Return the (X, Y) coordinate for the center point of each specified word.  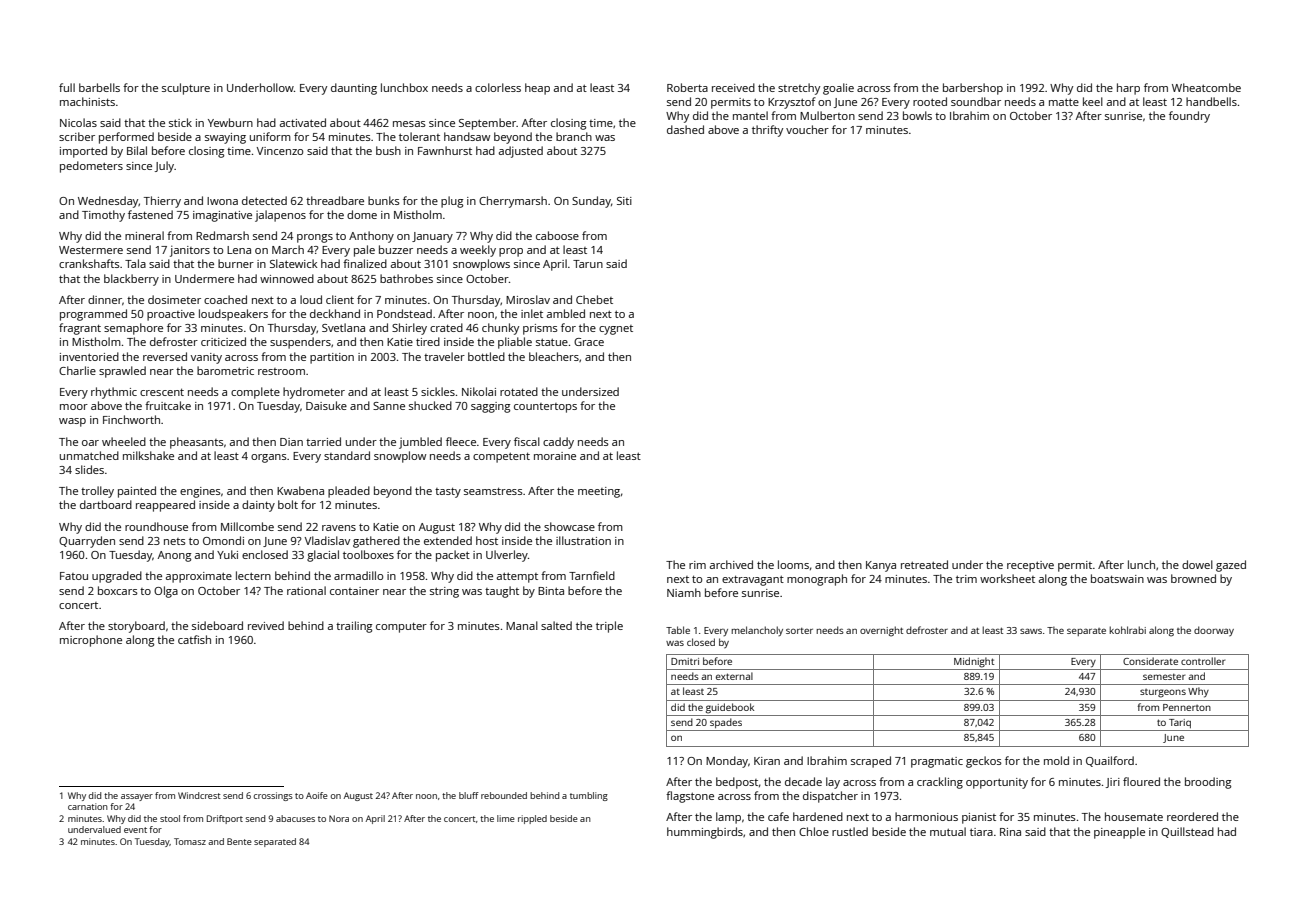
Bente (239, 841)
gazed (1231, 566)
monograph (817, 580)
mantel (750, 115)
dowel (1197, 564)
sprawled (122, 372)
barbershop (973, 89)
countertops (545, 408)
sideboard (217, 625)
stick (180, 122)
